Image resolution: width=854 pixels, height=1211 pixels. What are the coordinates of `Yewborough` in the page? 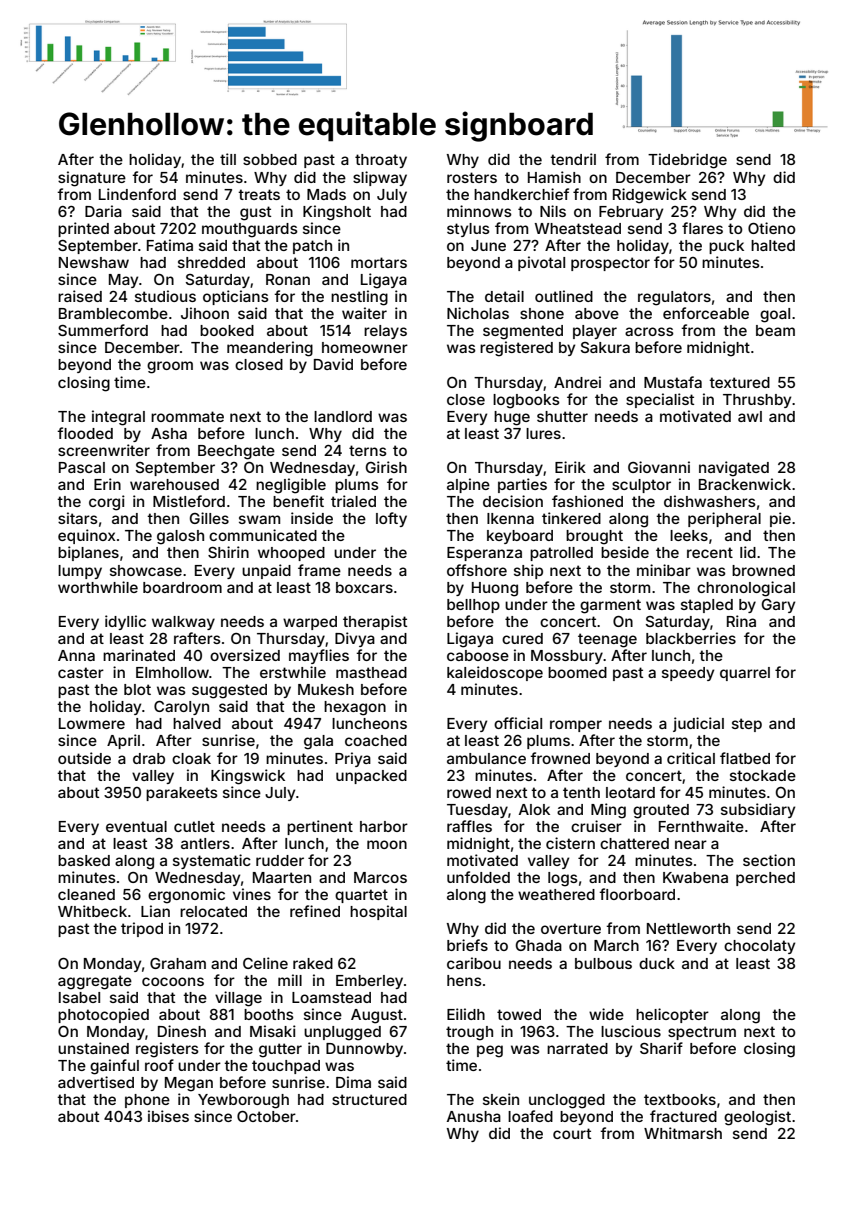 It's located at (243, 1101).
